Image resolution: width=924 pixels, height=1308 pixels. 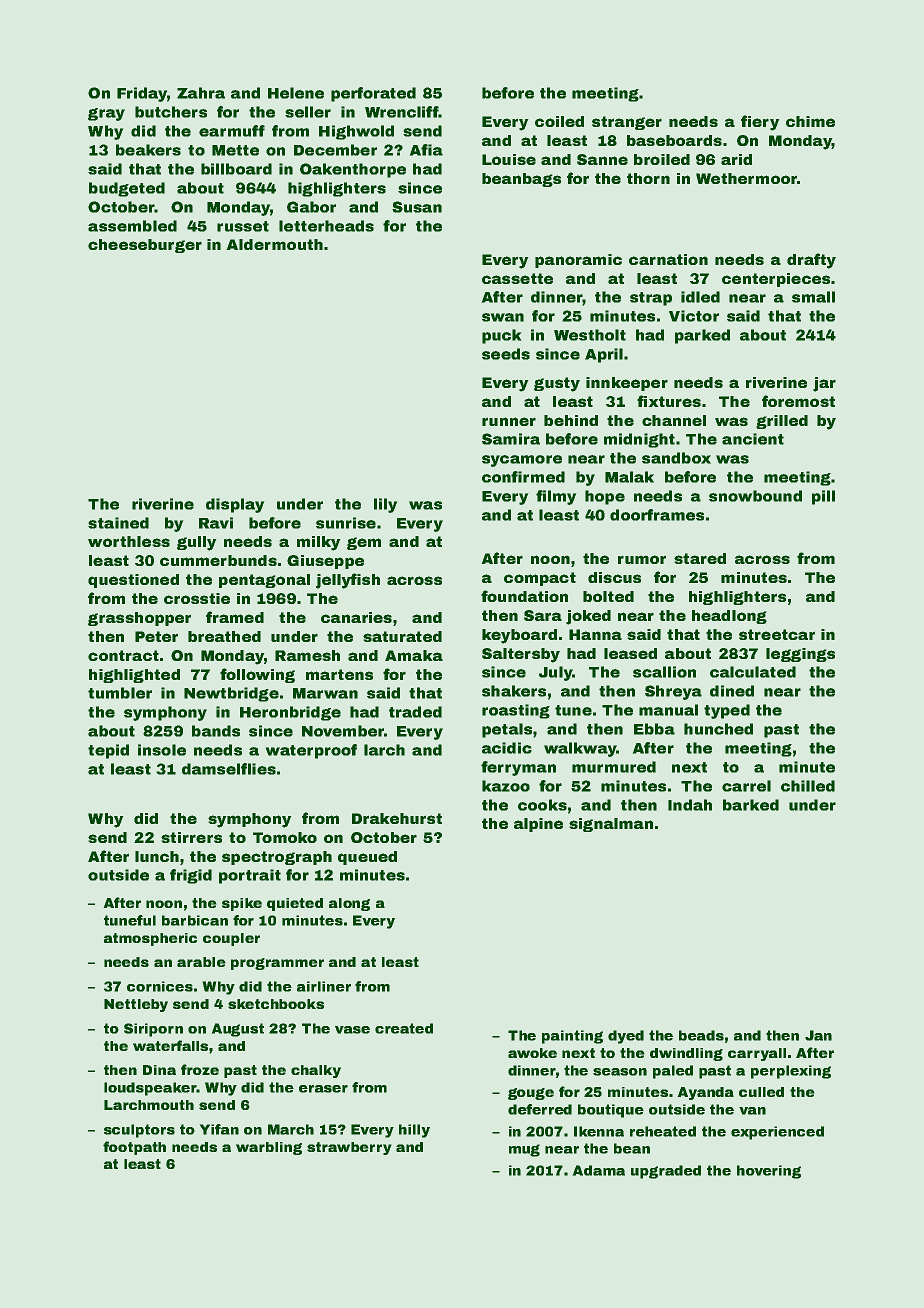 What do you see at coordinates (760, 123) in the screenshot?
I see `fiery` at bounding box center [760, 123].
